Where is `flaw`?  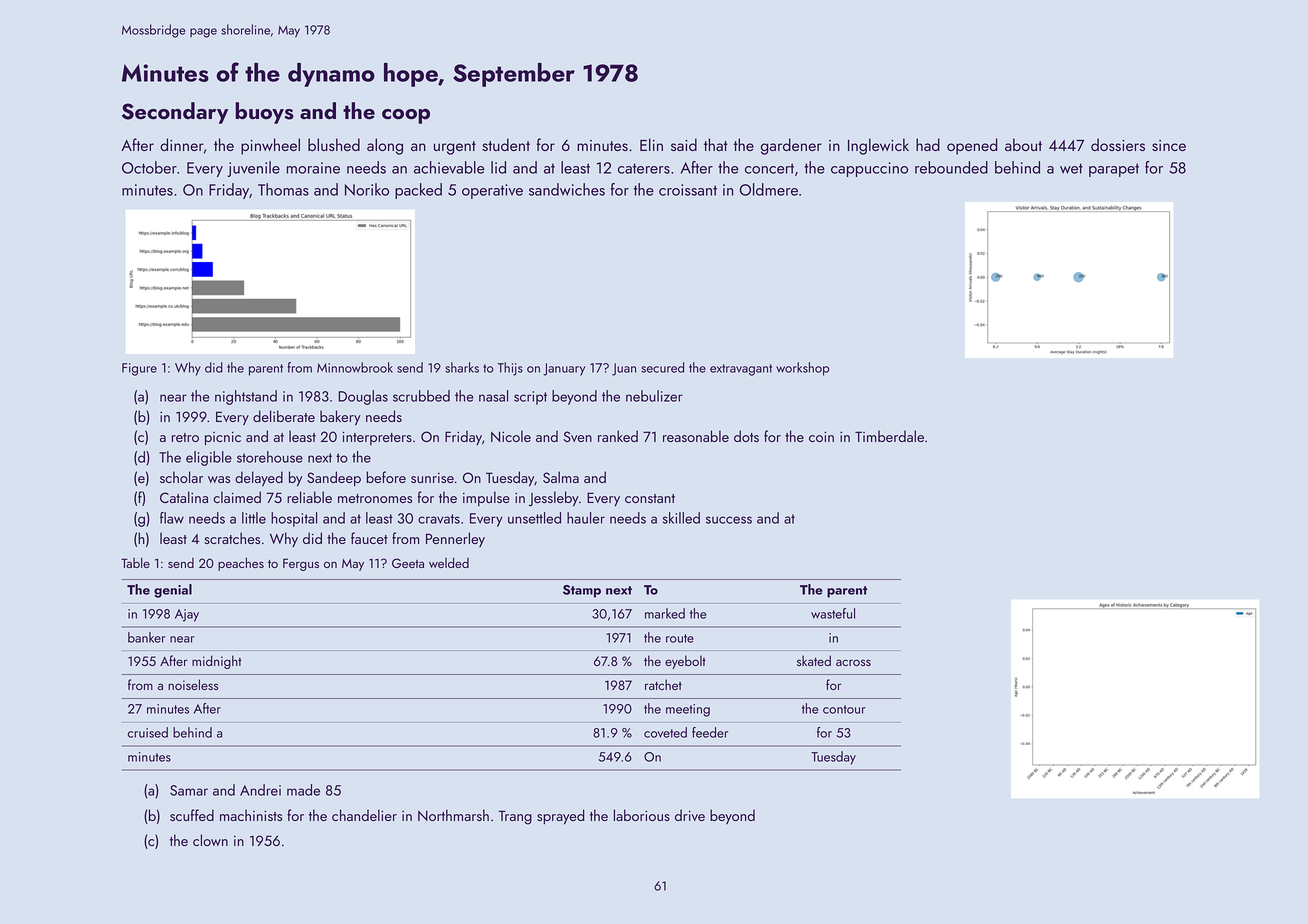 flaw is located at coordinates (172, 518).
